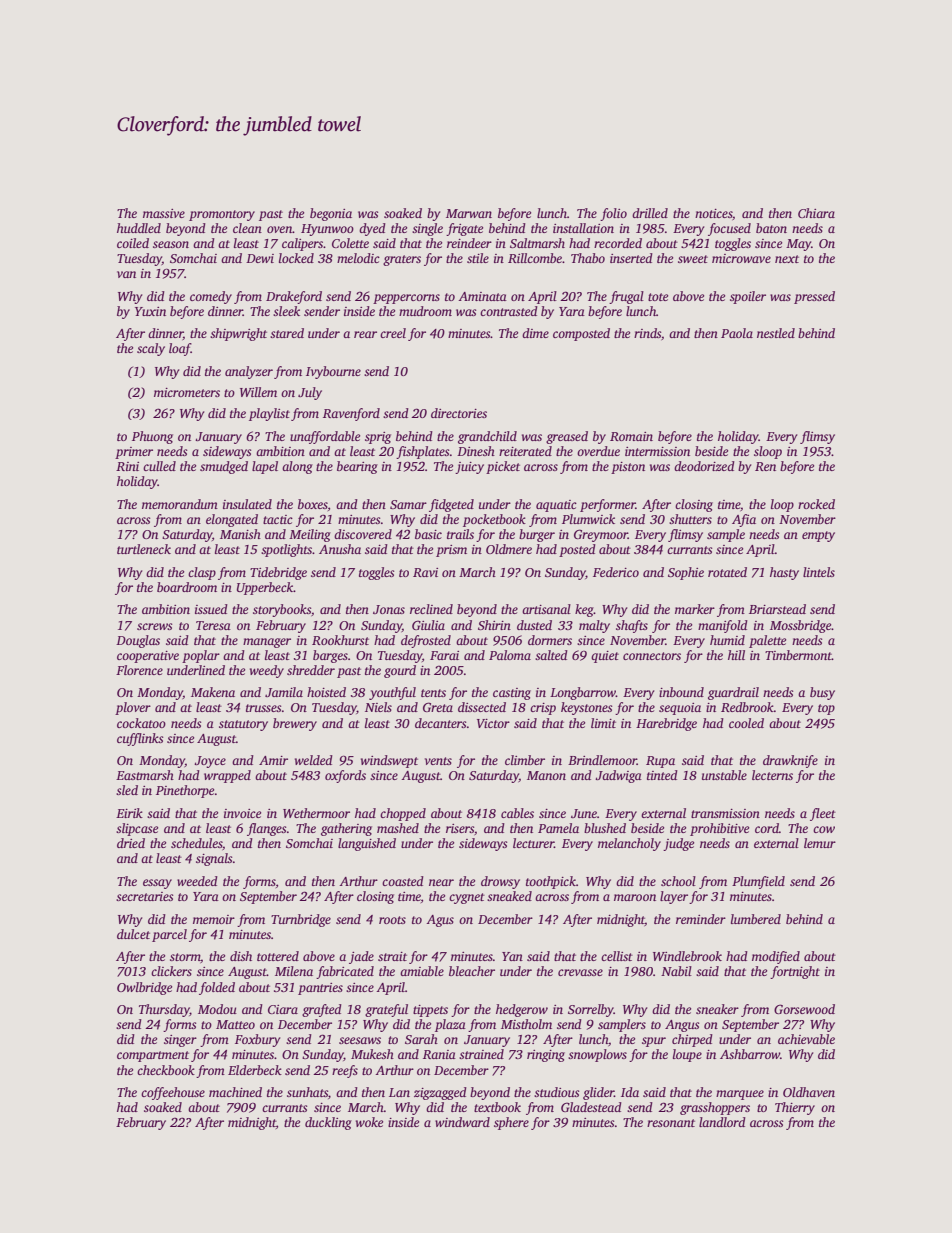 This screenshot has width=952, height=1233. I want to click on duckling, so click(328, 1123).
